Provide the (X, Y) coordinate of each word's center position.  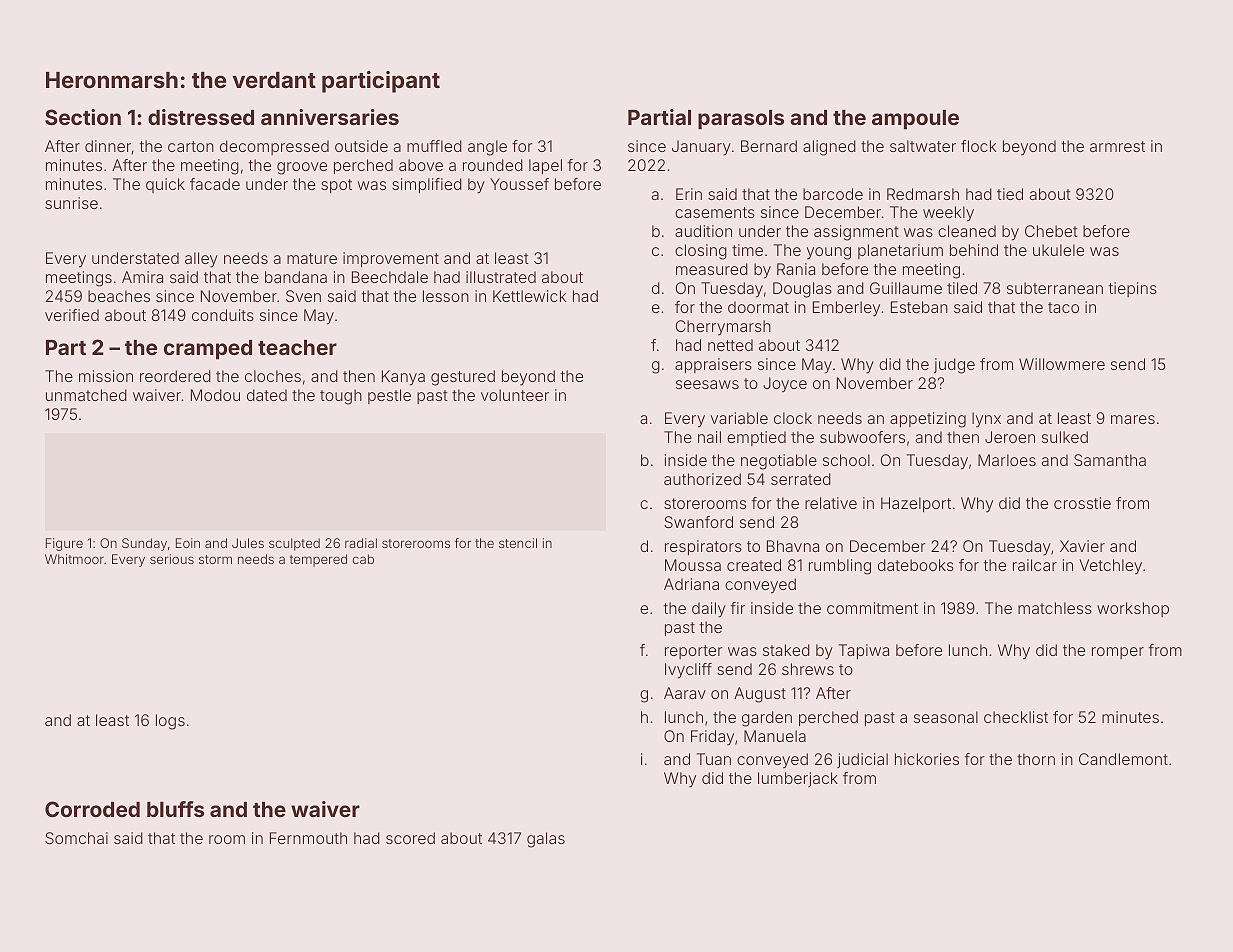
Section (83, 117)
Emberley (846, 309)
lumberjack (798, 779)
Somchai (76, 838)
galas (546, 840)
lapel (545, 166)
